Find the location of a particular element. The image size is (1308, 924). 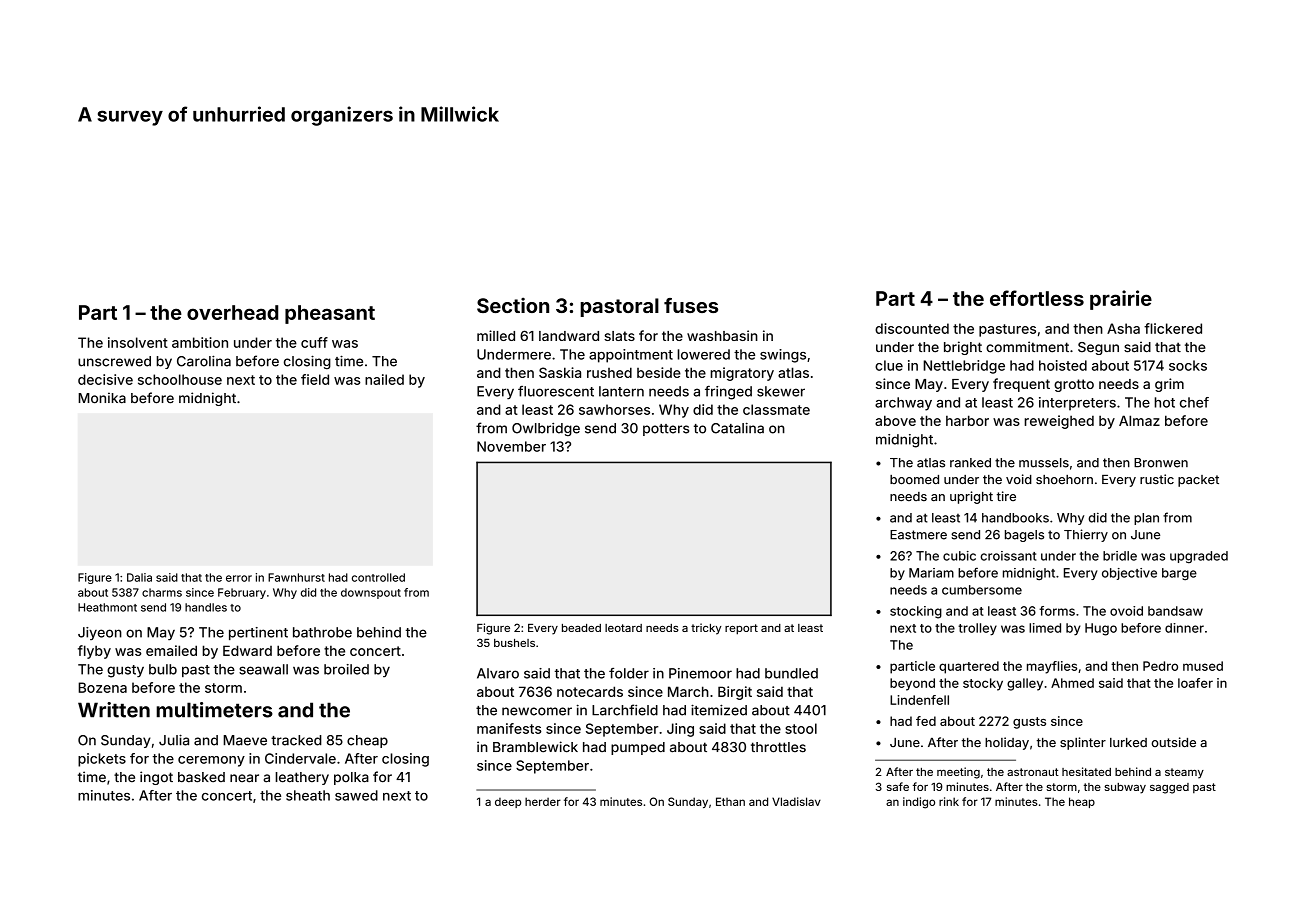

rink is located at coordinates (949, 801).
